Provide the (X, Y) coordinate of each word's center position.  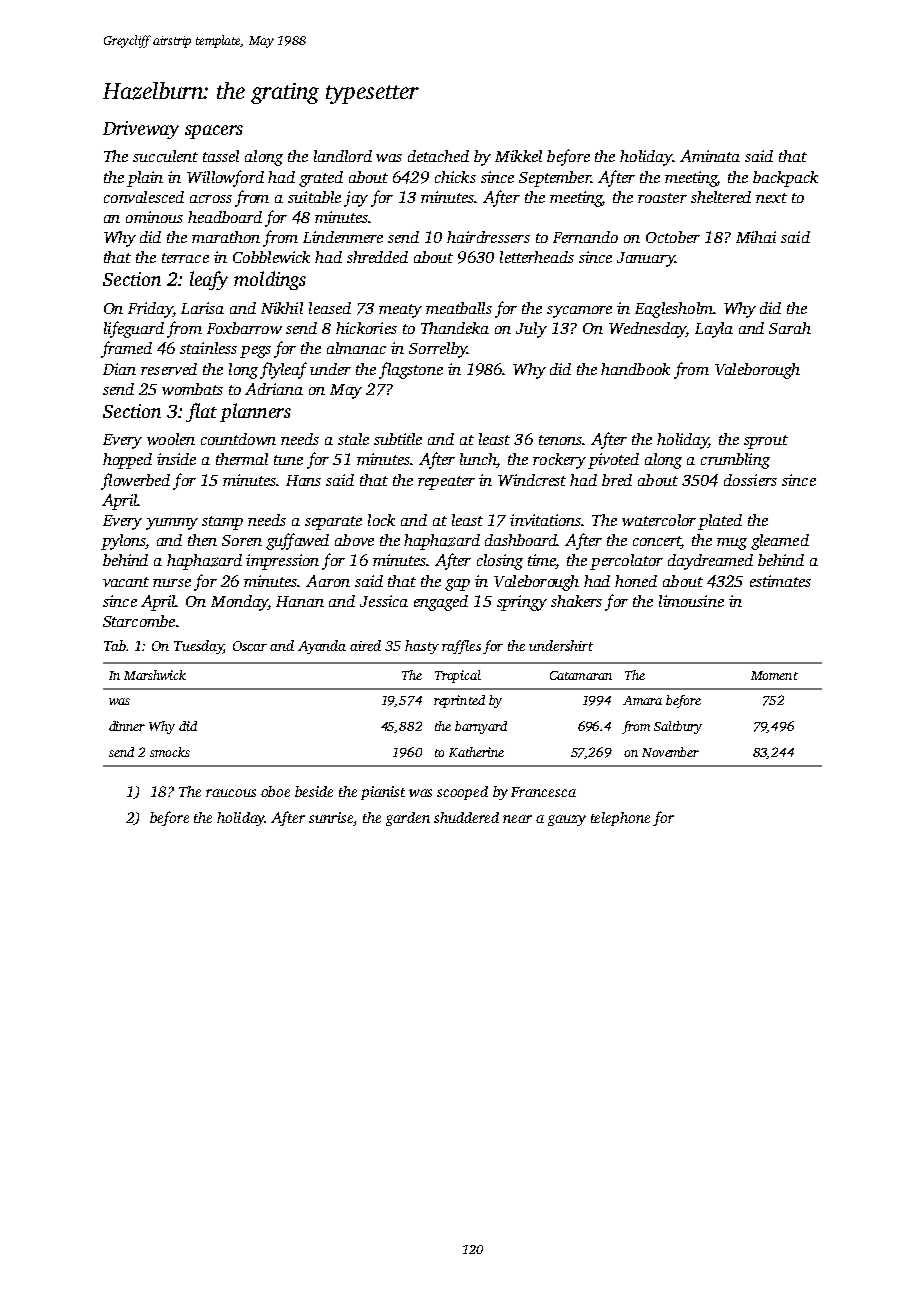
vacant (126, 582)
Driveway (141, 130)
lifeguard (134, 329)
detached (438, 156)
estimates (780, 581)
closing (500, 562)
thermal (242, 459)
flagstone (411, 370)
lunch (478, 460)
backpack (785, 179)
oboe (275, 791)
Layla (714, 330)
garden (408, 819)
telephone (620, 819)
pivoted (613, 461)
